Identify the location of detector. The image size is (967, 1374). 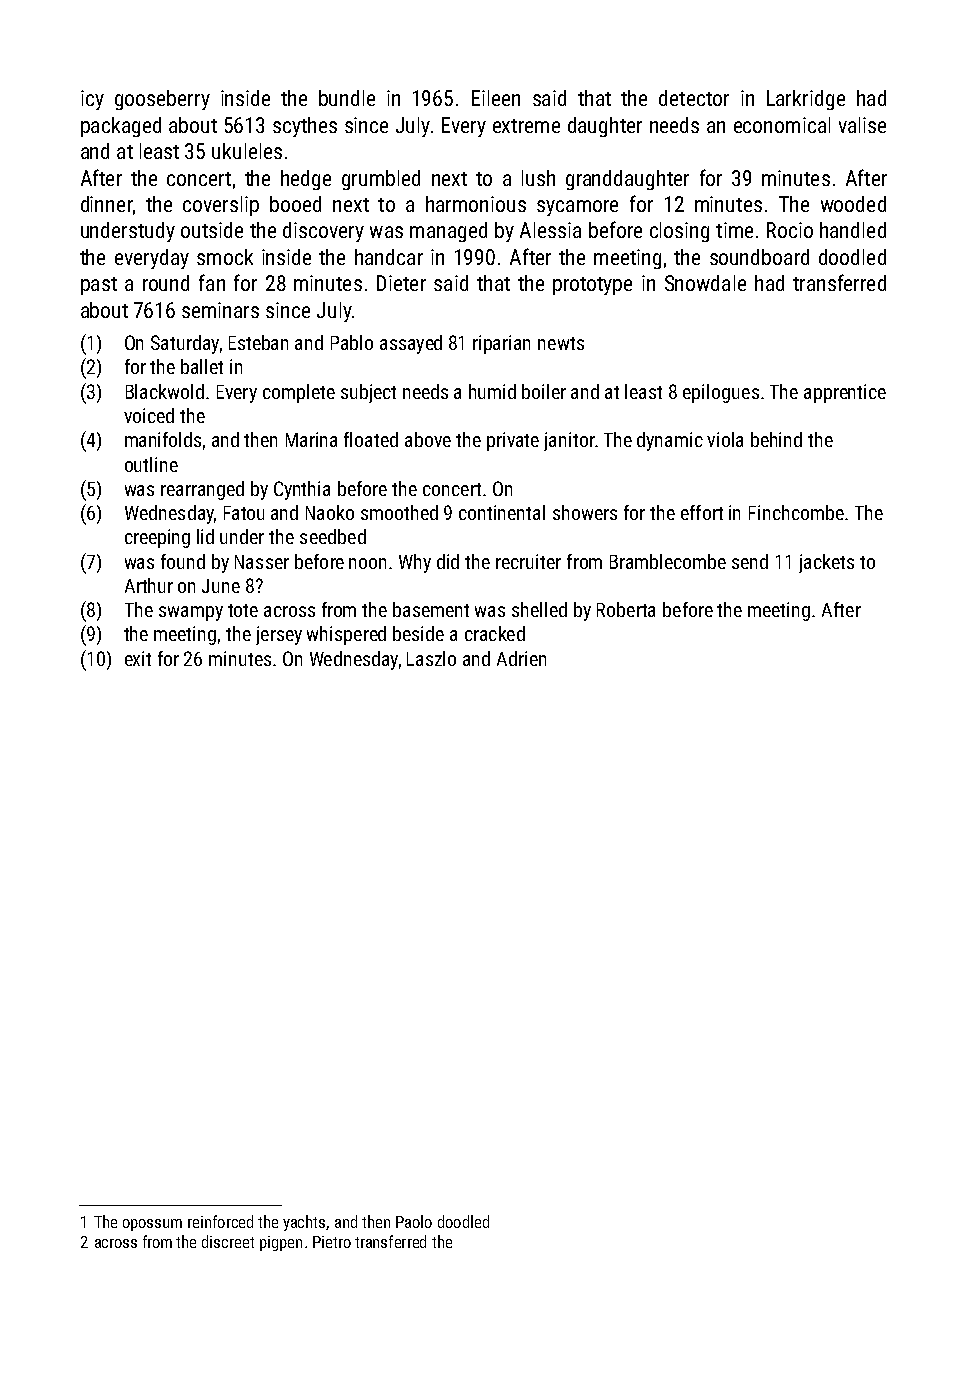
(694, 98).
